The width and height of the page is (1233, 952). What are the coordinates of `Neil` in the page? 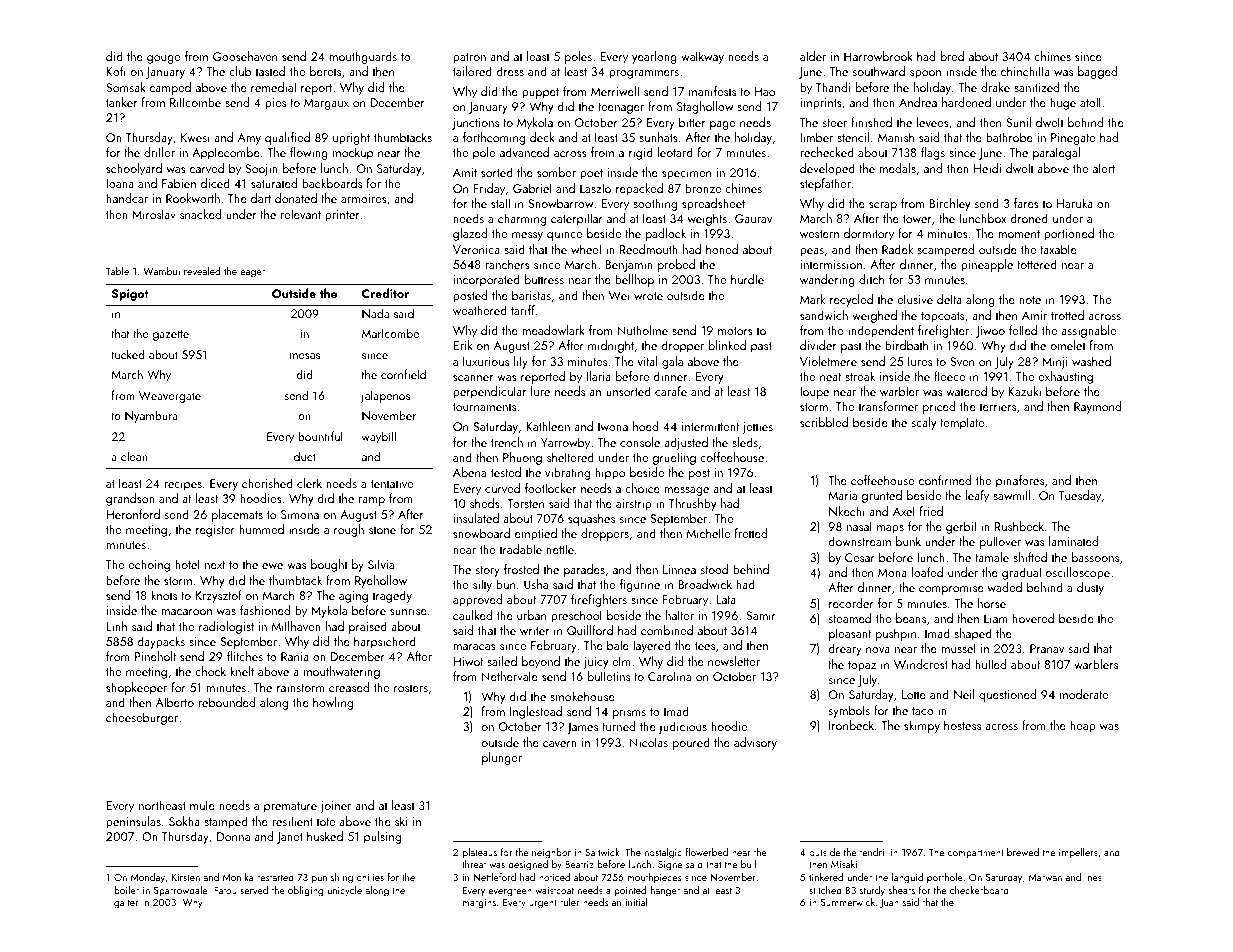 It's located at (964, 694).
